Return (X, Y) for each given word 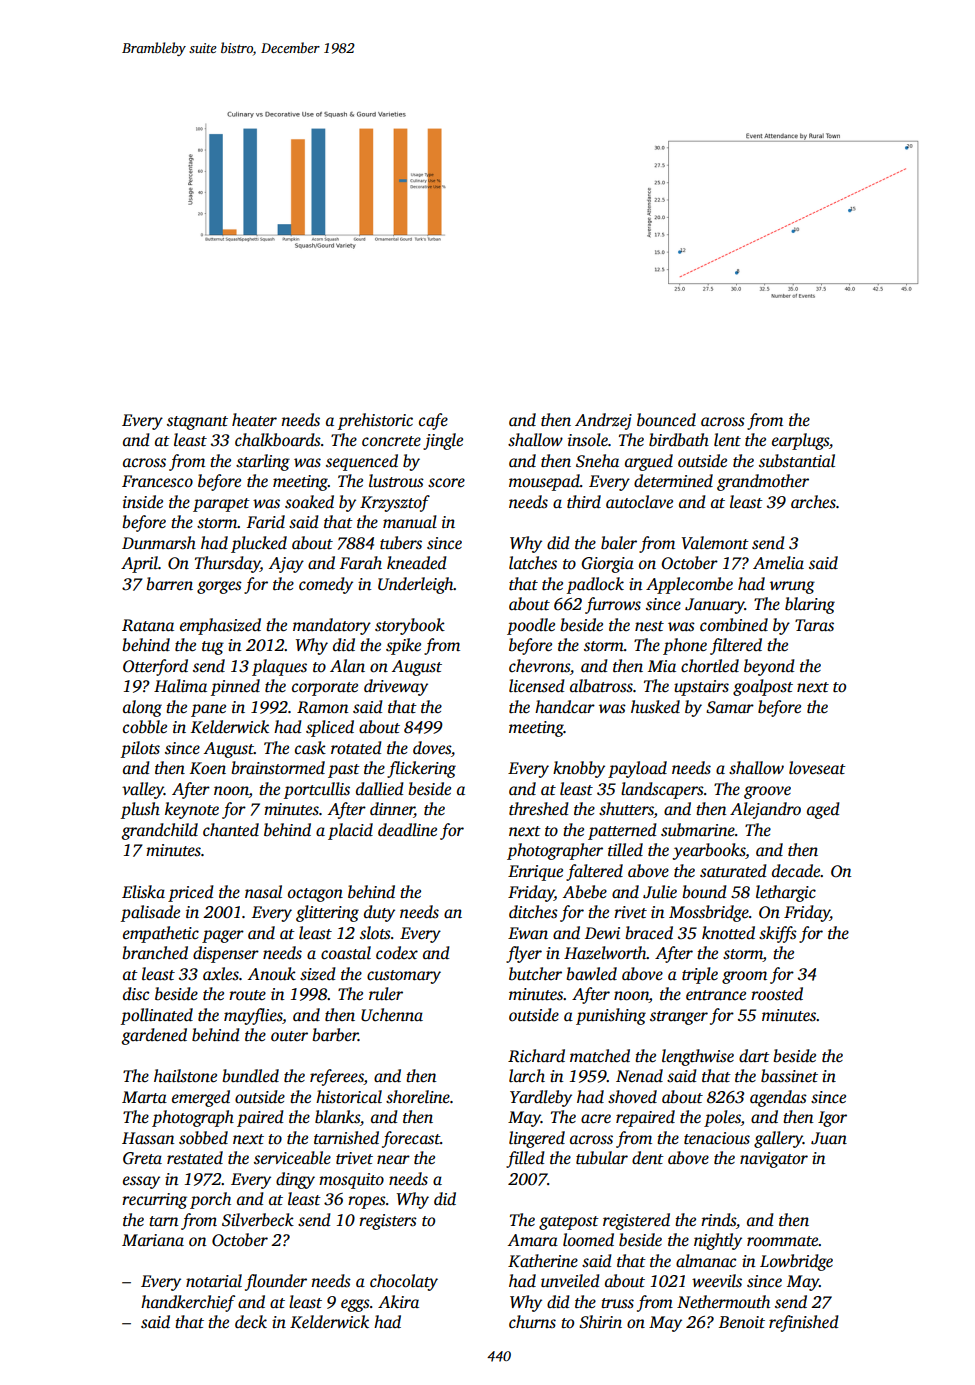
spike (403, 646)
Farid (266, 522)
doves (432, 748)
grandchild (159, 831)
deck (251, 1322)
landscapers (662, 790)
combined (734, 625)
